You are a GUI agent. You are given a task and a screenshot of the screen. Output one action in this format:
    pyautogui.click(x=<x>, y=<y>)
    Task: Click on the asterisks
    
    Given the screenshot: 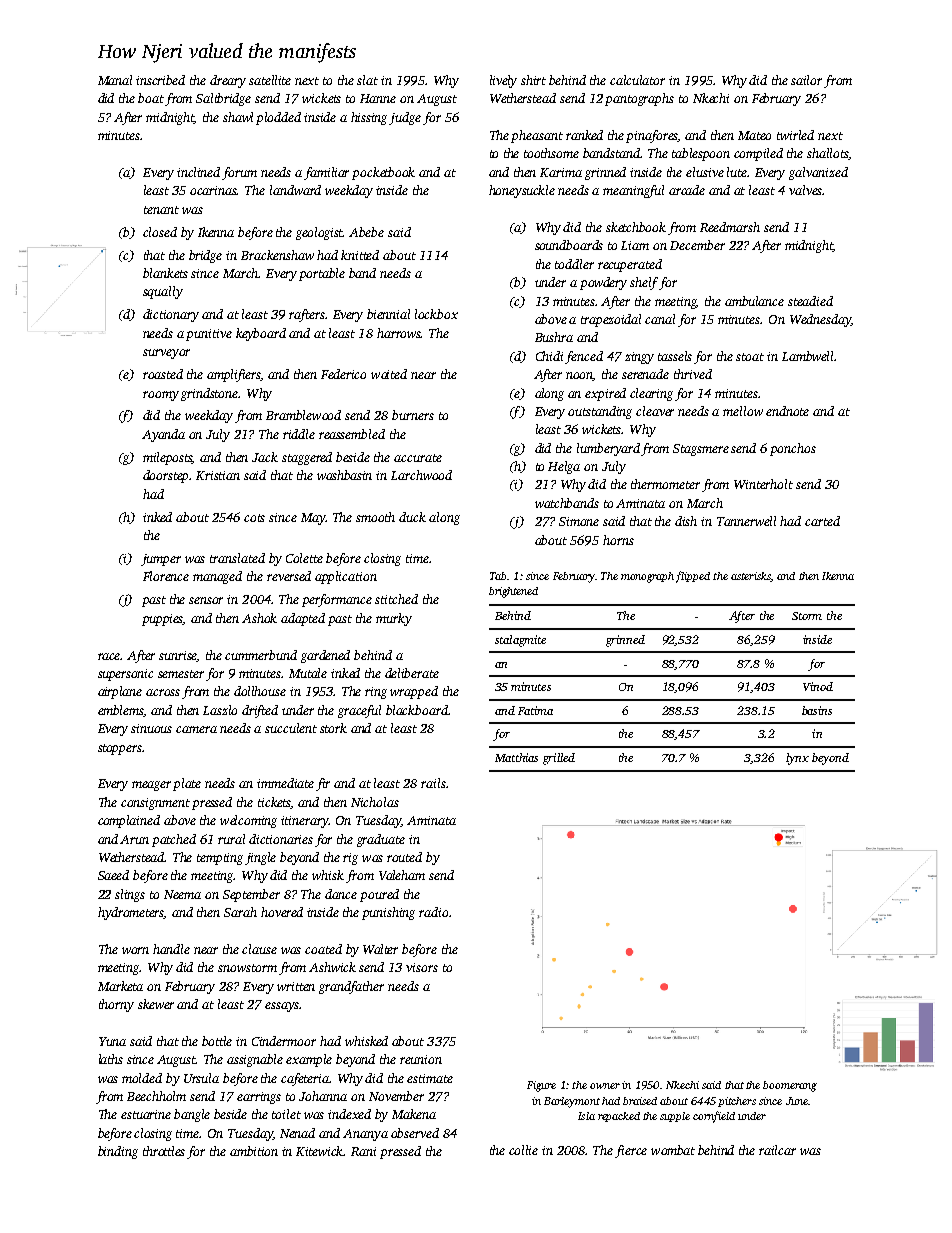 What is the action you would take?
    pyautogui.click(x=750, y=576)
